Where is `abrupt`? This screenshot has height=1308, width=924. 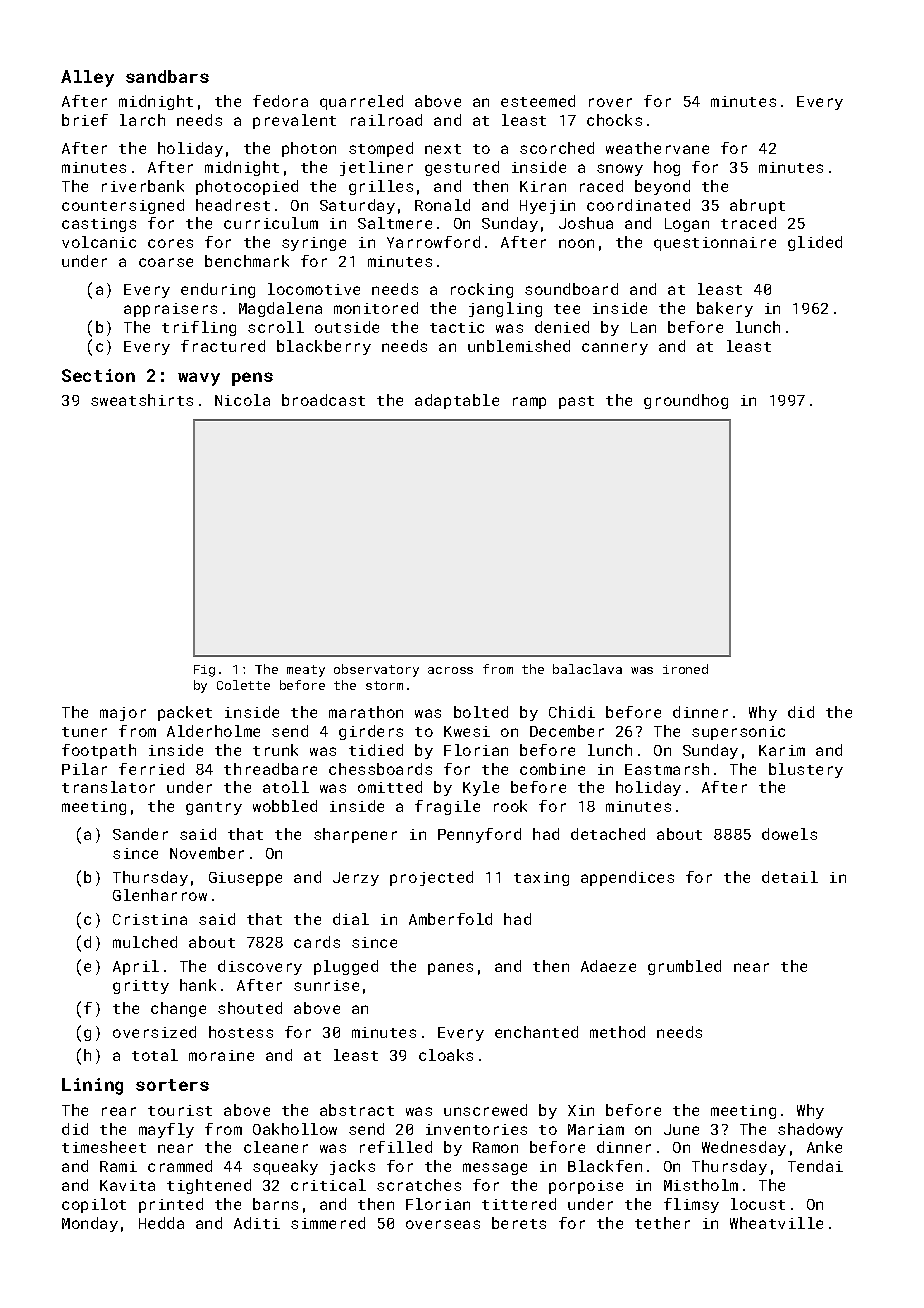 abrupt is located at coordinates (757, 206).
